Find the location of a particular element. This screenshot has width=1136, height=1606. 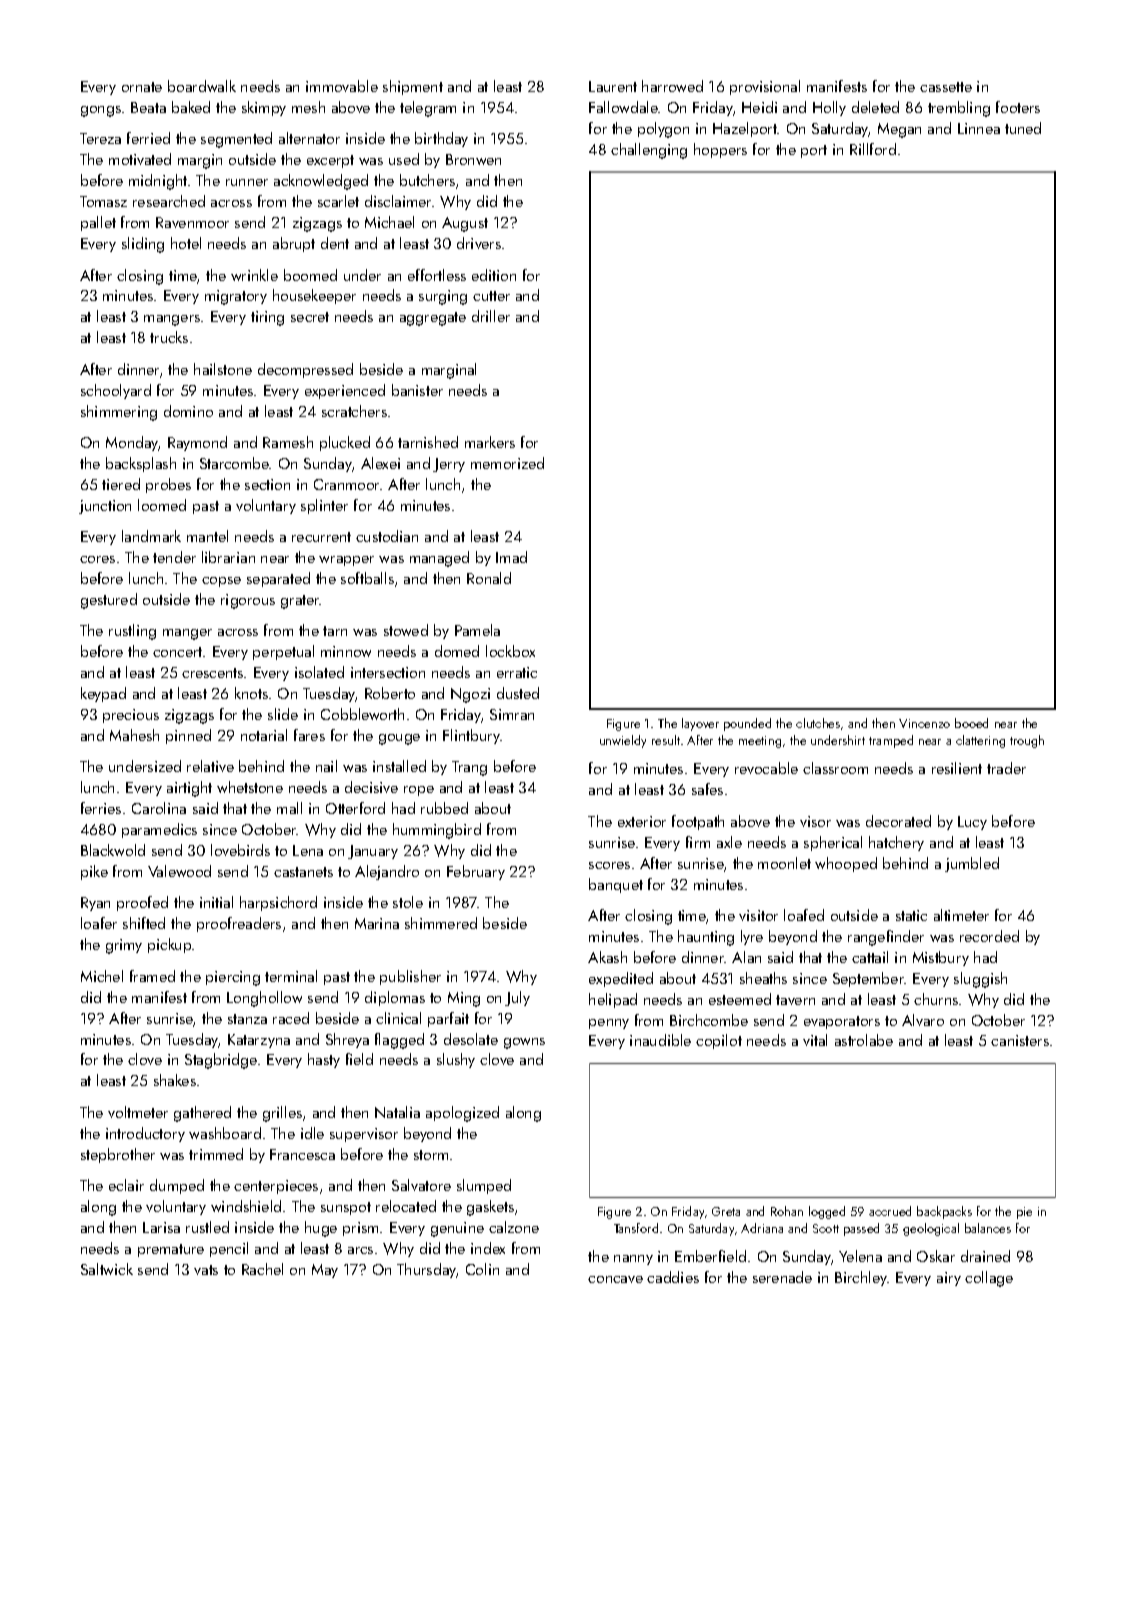

lockbox is located at coordinates (510, 651).
